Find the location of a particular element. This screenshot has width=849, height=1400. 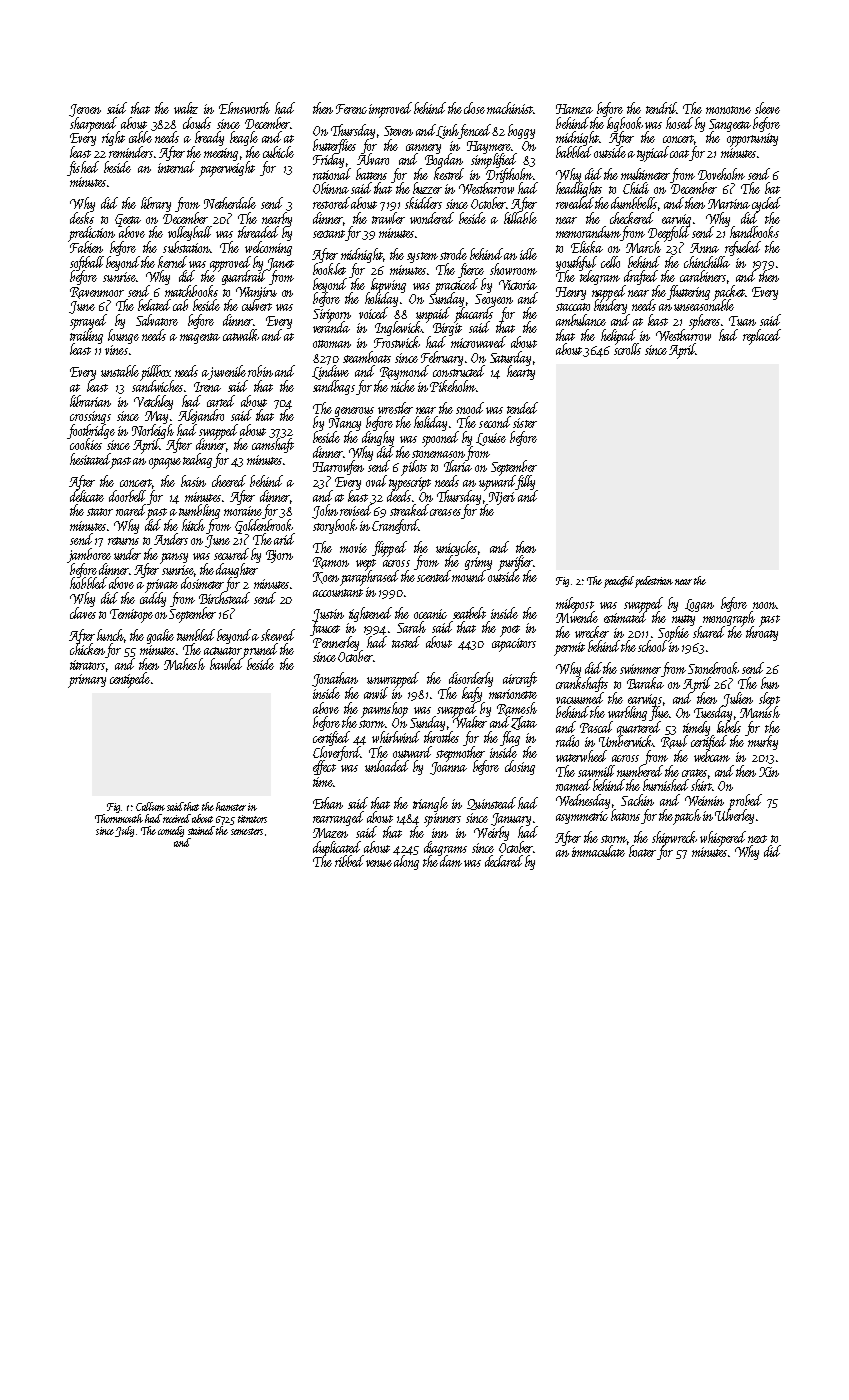

noon is located at coordinates (764, 605).
